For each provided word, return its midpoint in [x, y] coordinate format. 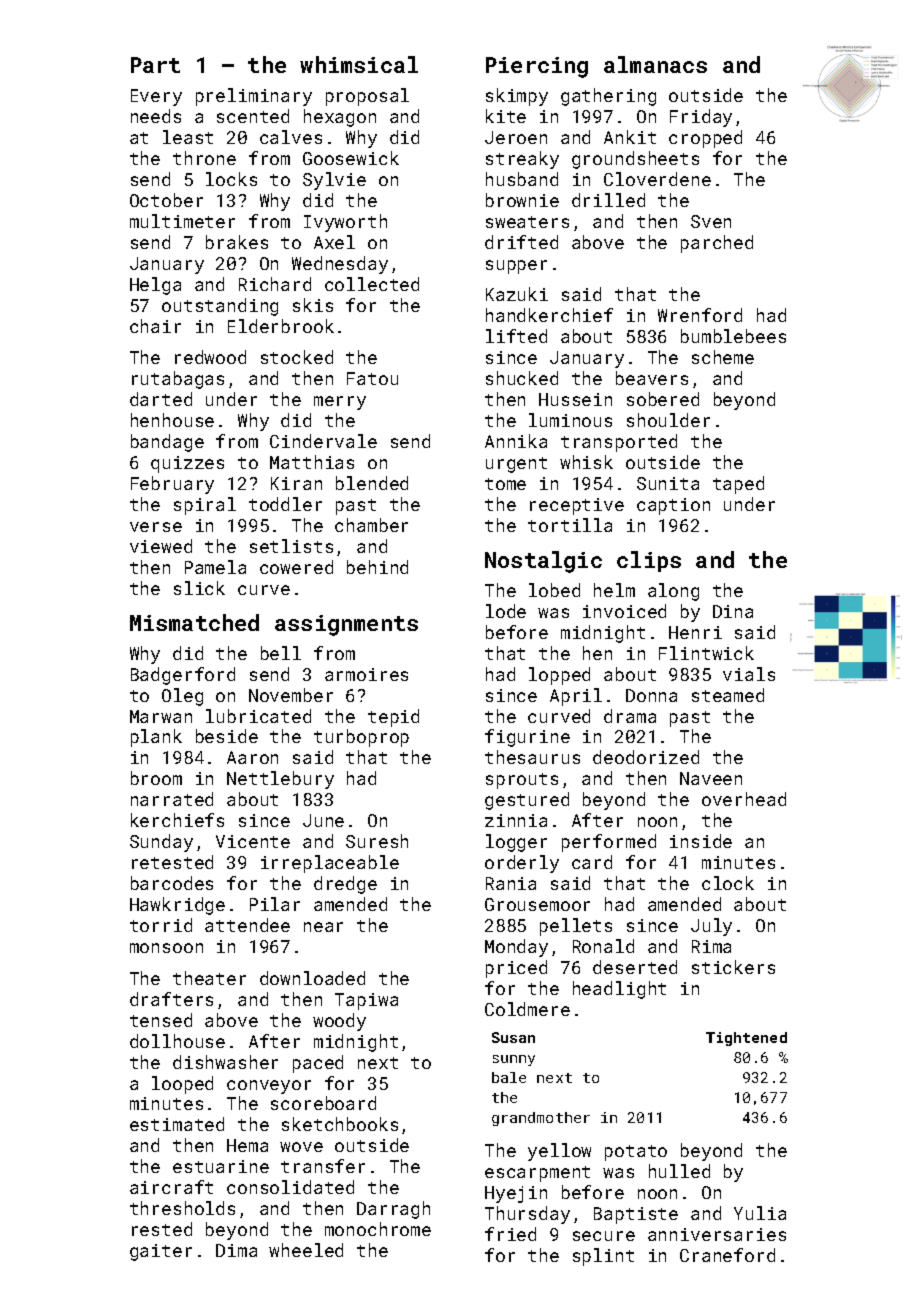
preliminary [254, 97]
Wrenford [700, 315]
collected [372, 284]
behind [377, 567]
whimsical [359, 64]
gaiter [161, 1252]
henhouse [172, 420]
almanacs [655, 64]
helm [614, 590]
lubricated [258, 716]
